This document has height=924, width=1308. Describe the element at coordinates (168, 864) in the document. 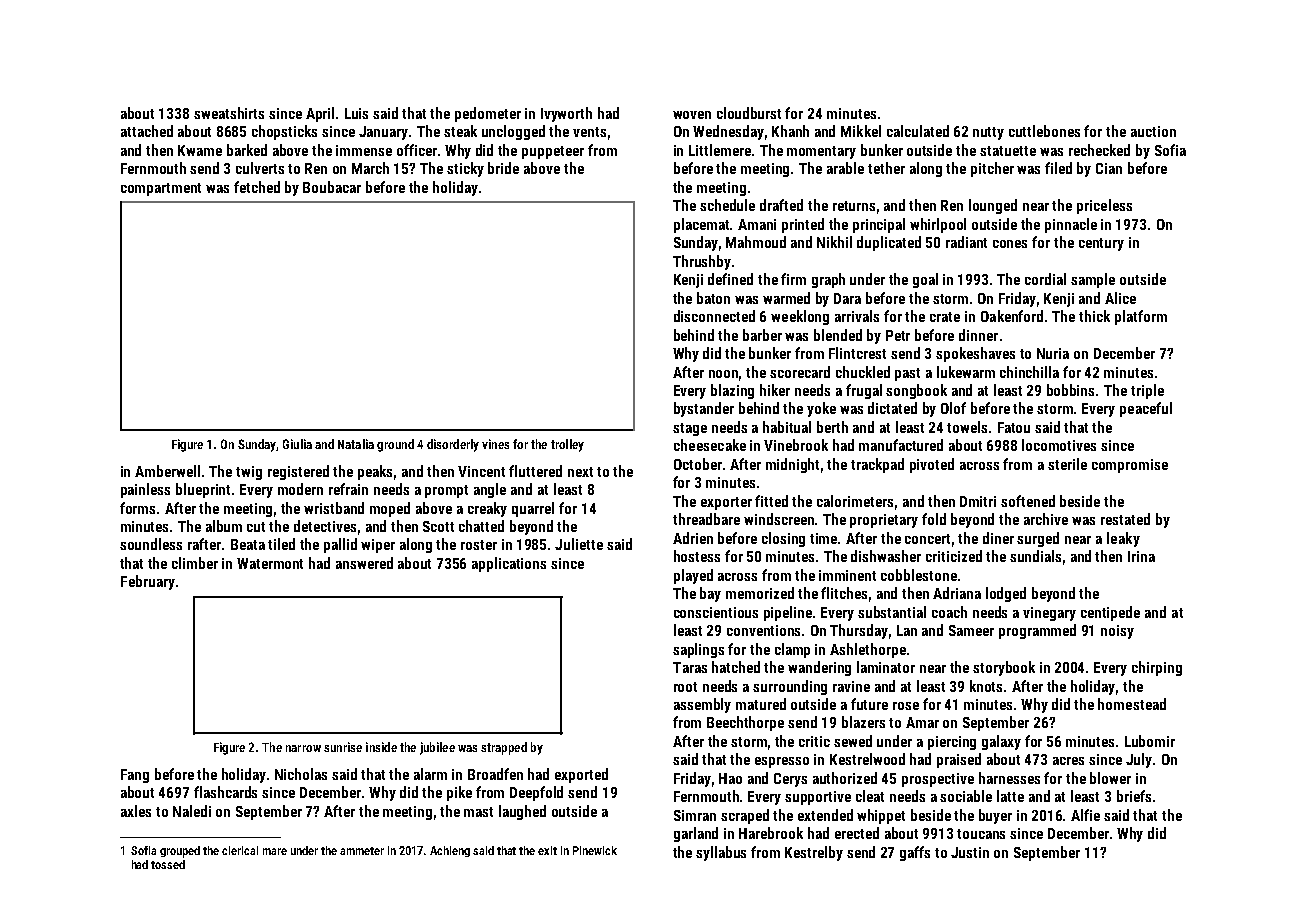

I see `tossed` at that location.
